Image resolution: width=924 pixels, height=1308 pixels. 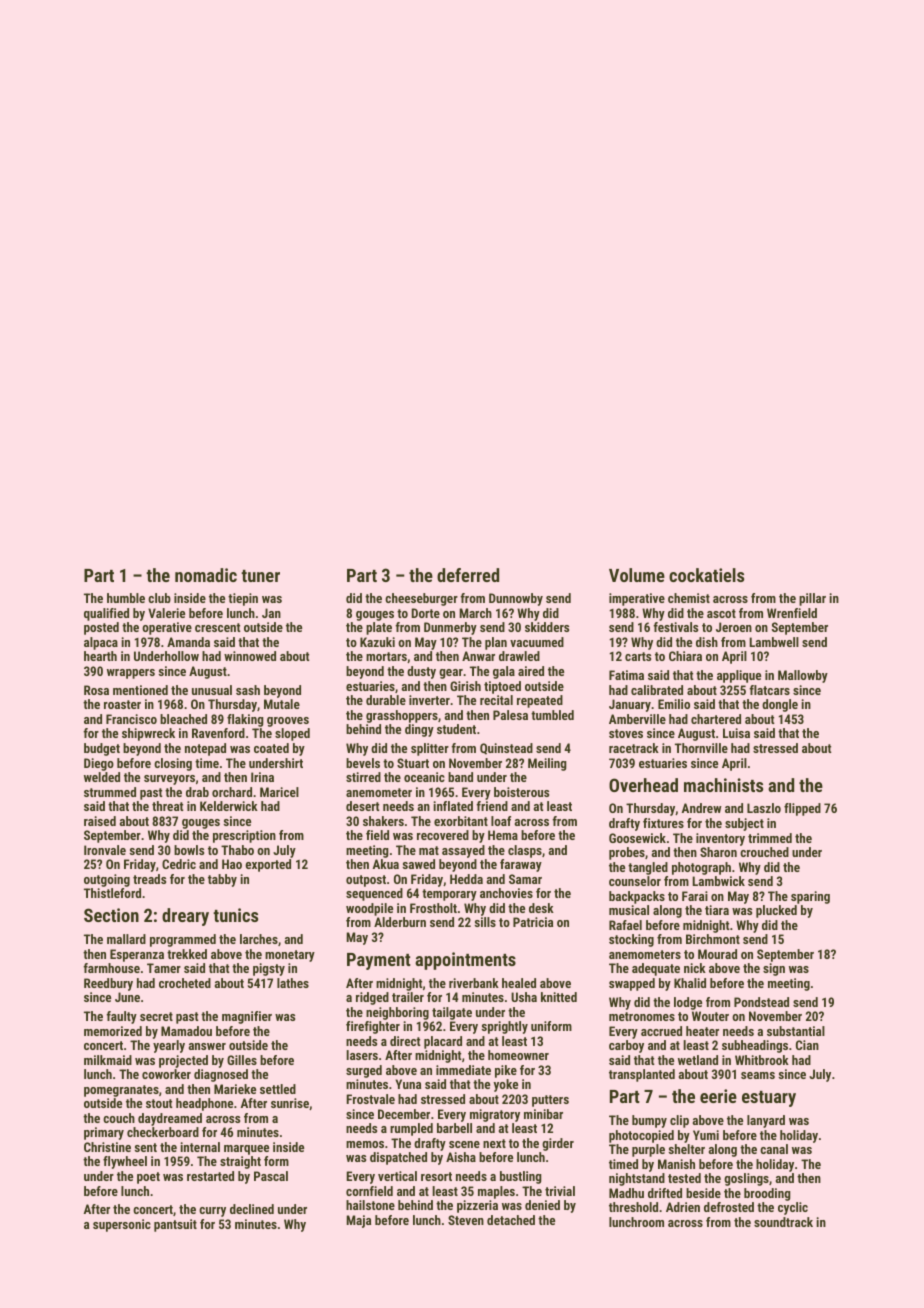 I want to click on deferred, so click(x=468, y=575).
